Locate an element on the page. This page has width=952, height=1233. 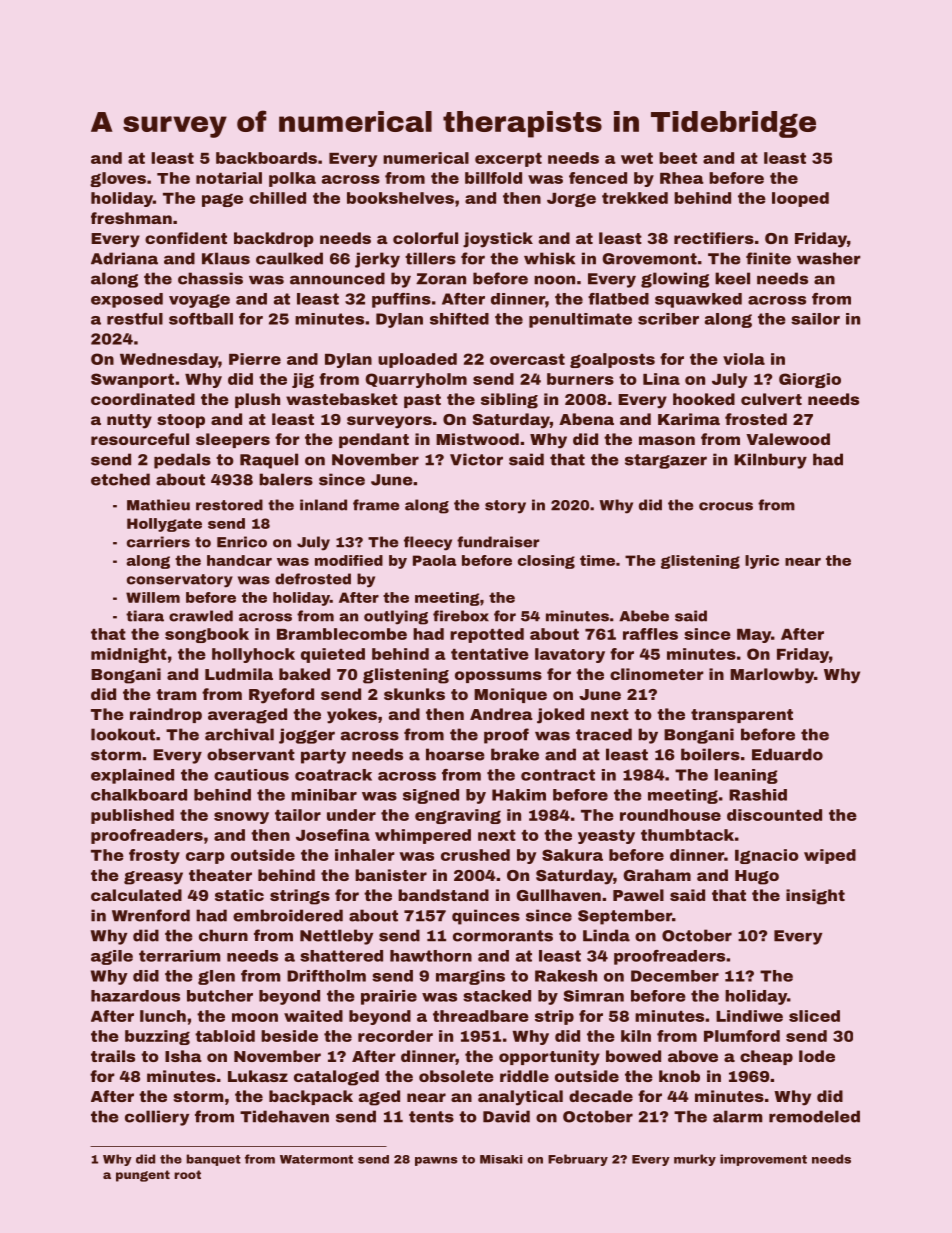
Abena is located at coordinates (586, 419).
